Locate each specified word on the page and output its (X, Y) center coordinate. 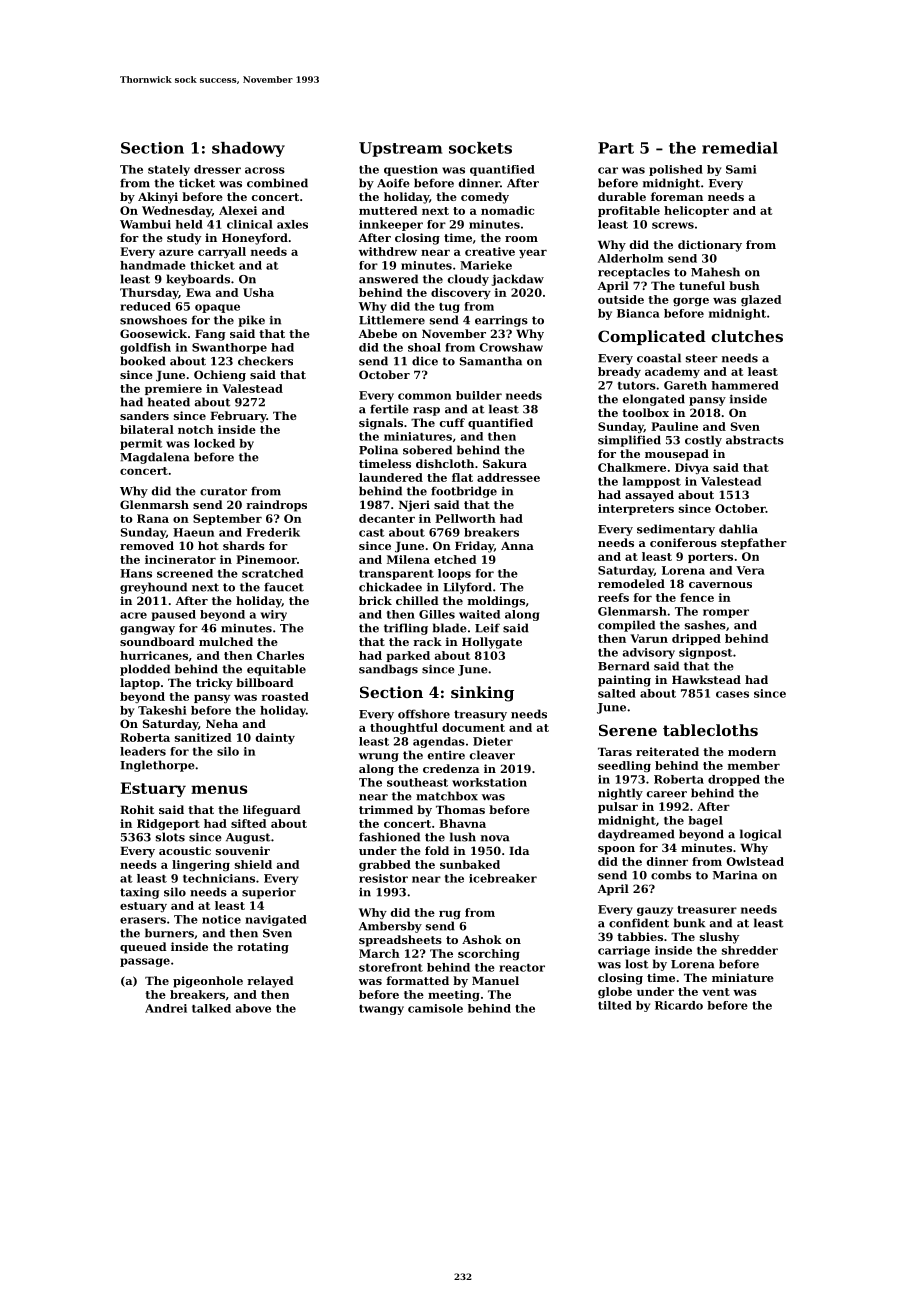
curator (223, 491)
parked (408, 656)
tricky (214, 684)
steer (702, 358)
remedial (740, 148)
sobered (427, 450)
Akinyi (158, 198)
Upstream (400, 149)
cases (732, 694)
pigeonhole (208, 982)
